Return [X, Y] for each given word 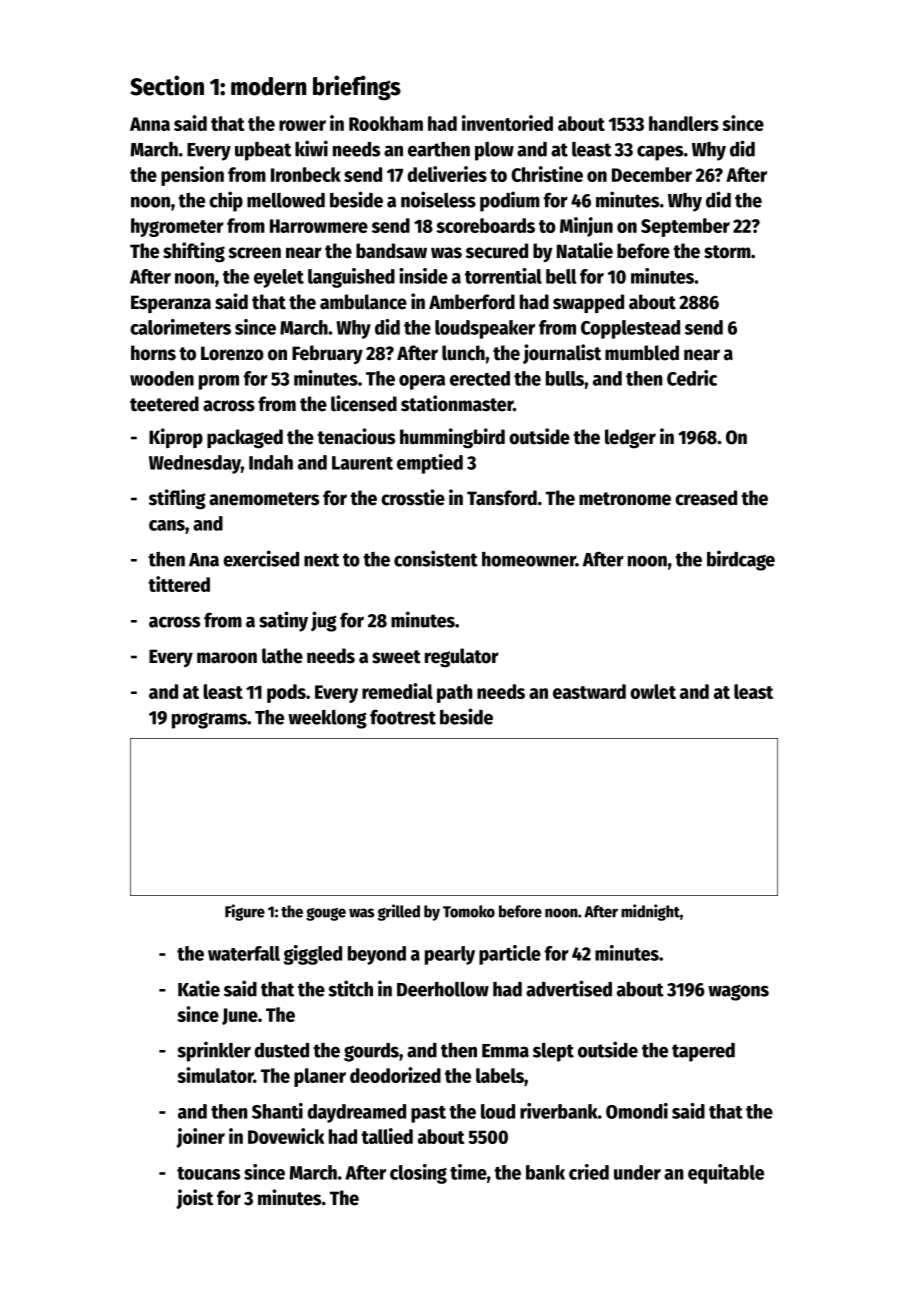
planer [320, 1077]
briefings [357, 88]
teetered [164, 404]
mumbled [642, 353]
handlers [684, 123]
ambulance [363, 302]
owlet [653, 691]
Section [167, 85]
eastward [589, 691]
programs [209, 721]
